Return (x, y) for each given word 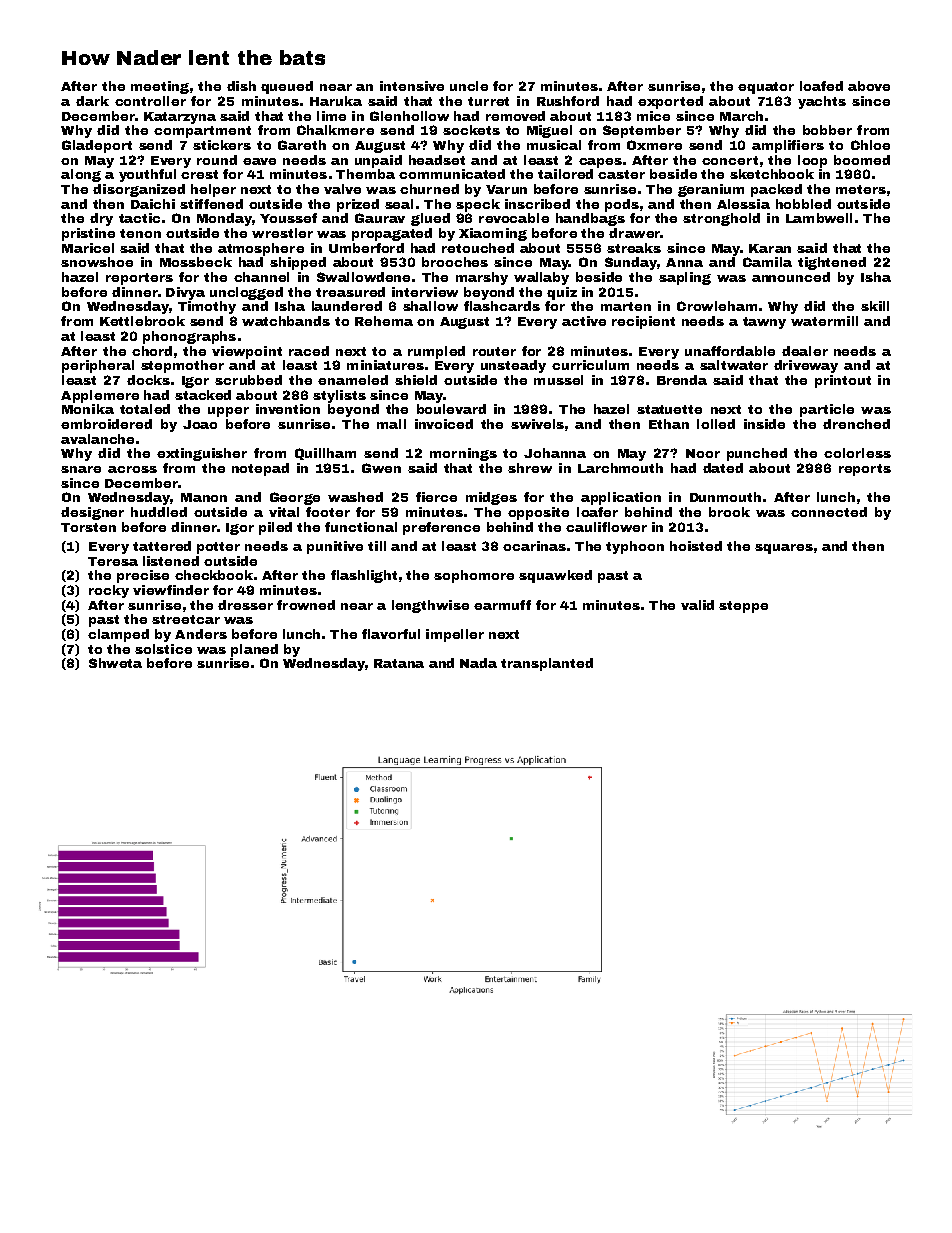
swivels (537, 424)
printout (843, 381)
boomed (862, 160)
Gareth (302, 145)
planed (254, 650)
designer (92, 513)
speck (478, 205)
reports (865, 470)
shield (416, 380)
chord (152, 351)
